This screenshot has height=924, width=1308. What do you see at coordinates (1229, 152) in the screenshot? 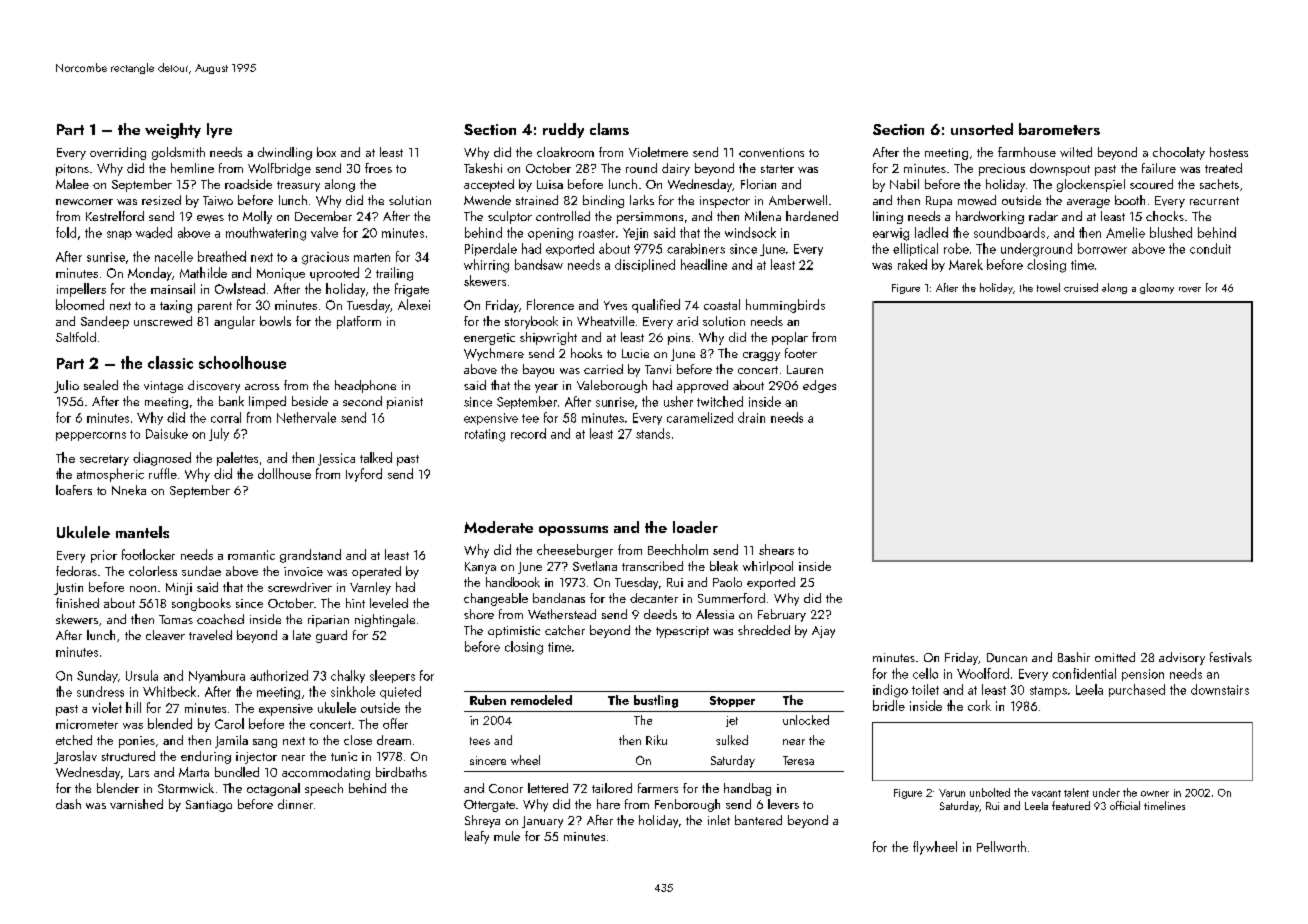
I see `hostess` at bounding box center [1229, 152].
